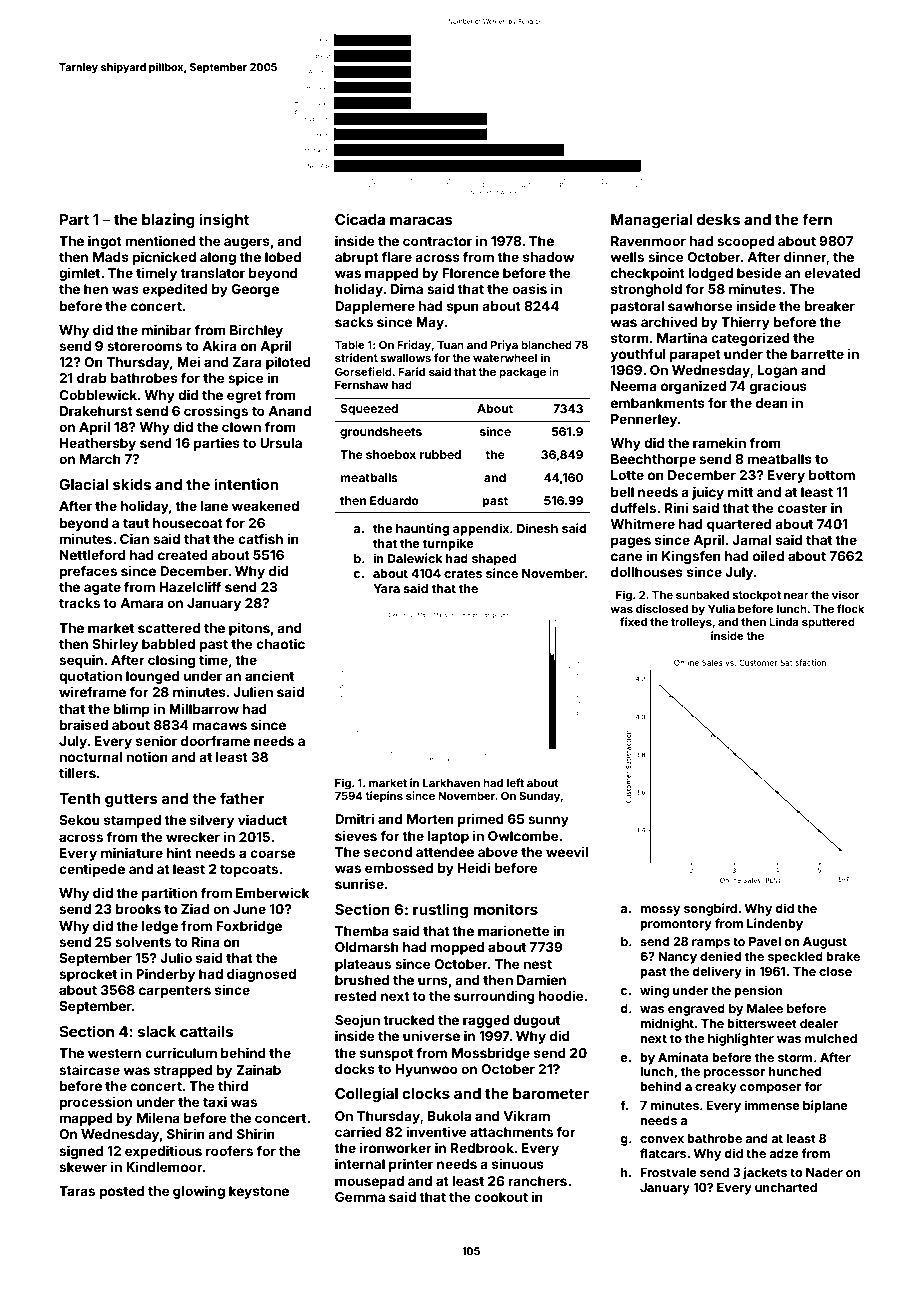 The height and width of the image is (1308, 924). What do you see at coordinates (537, 528) in the image?
I see `Dinesh` at bounding box center [537, 528].
